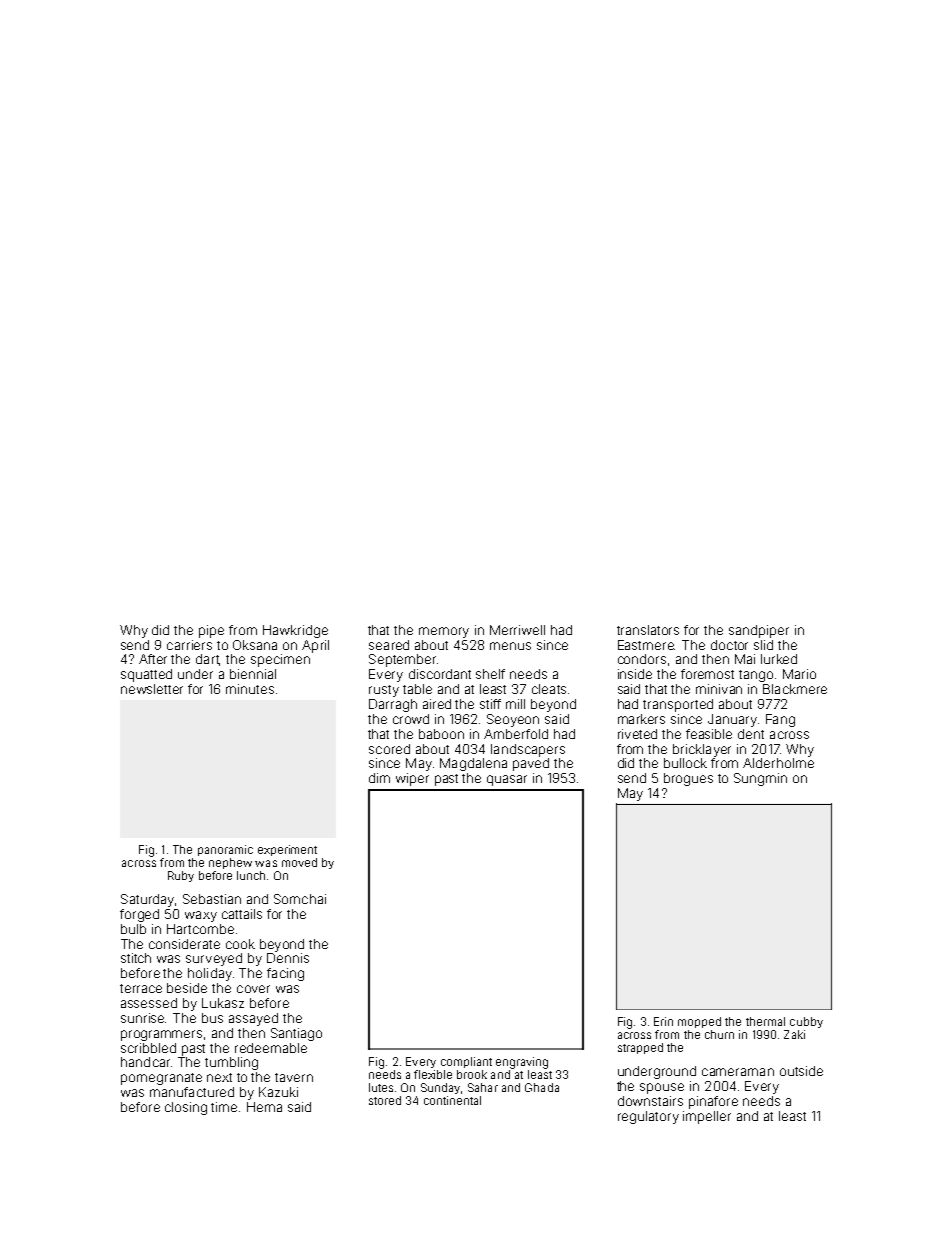  What do you see at coordinates (522, 1063) in the document?
I see `engraving` at bounding box center [522, 1063].
